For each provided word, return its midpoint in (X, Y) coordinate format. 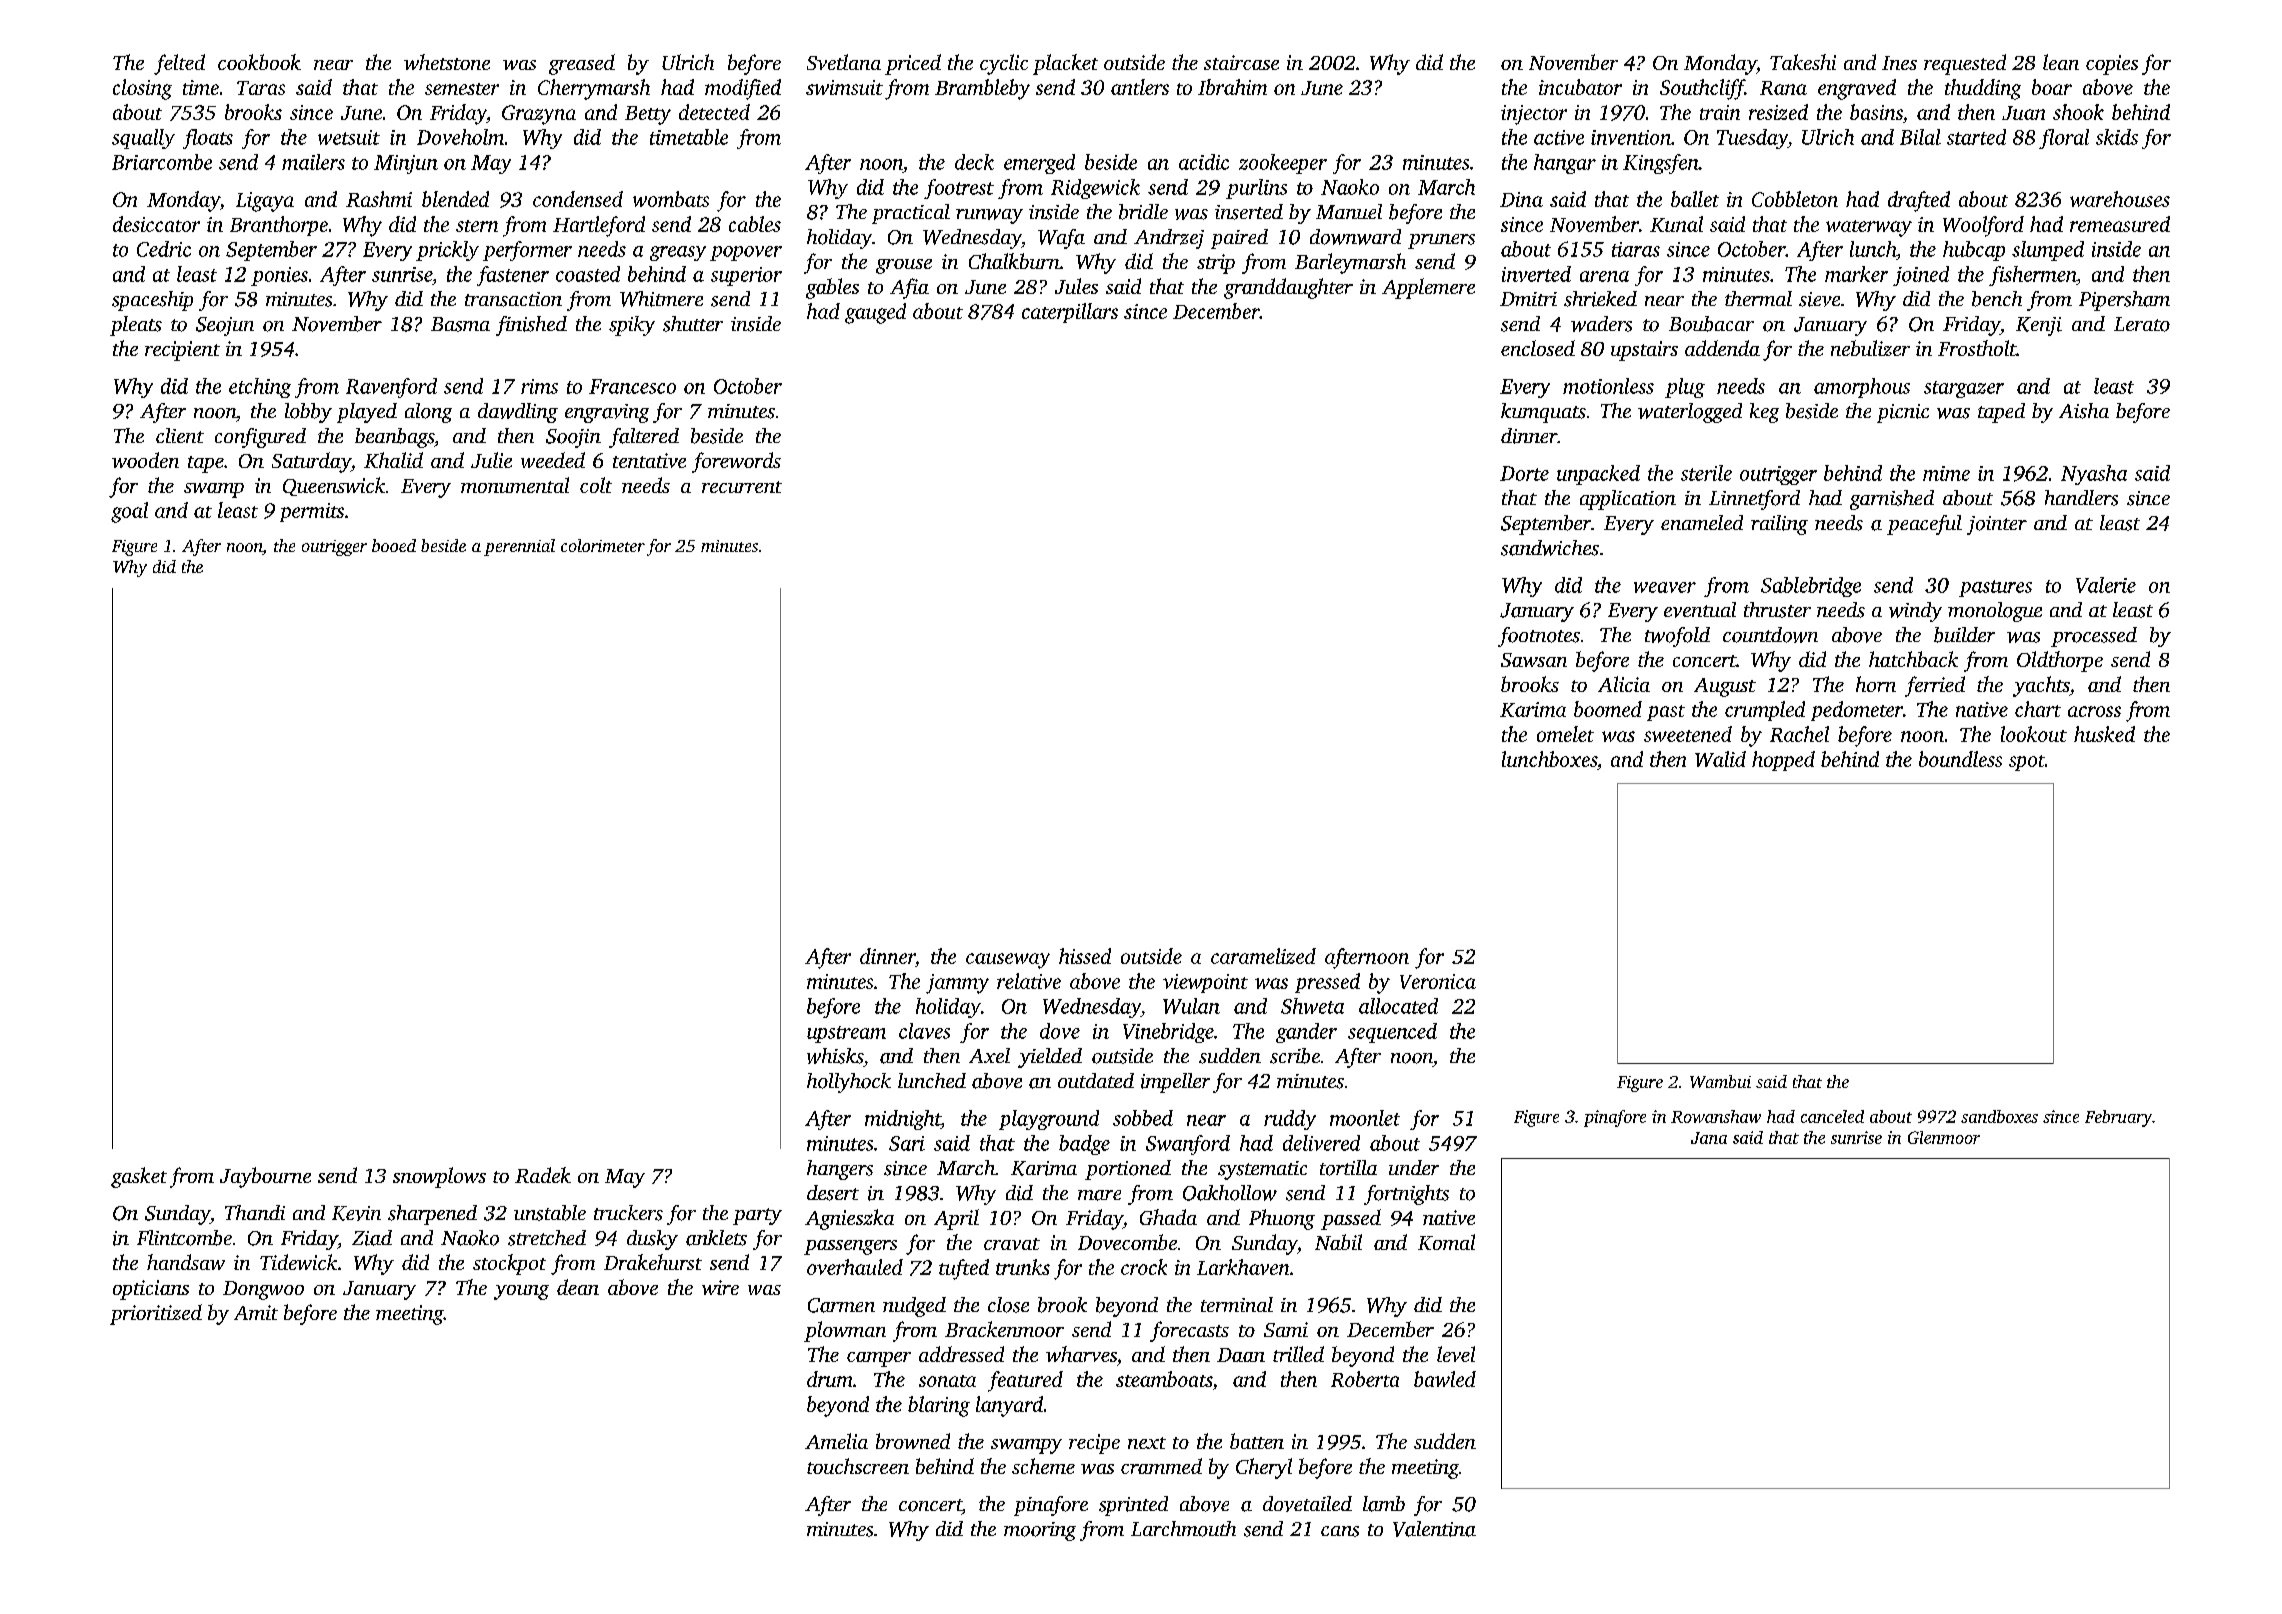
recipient (182, 351)
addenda (1722, 348)
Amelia (836, 1441)
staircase (1241, 62)
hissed (1085, 956)
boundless (1960, 759)
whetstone (447, 62)
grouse (904, 266)
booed (394, 545)
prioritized (156, 1314)
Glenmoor (1944, 1137)
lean (2061, 62)
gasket (139, 1177)
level (1456, 1354)
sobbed (1143, 1118)
